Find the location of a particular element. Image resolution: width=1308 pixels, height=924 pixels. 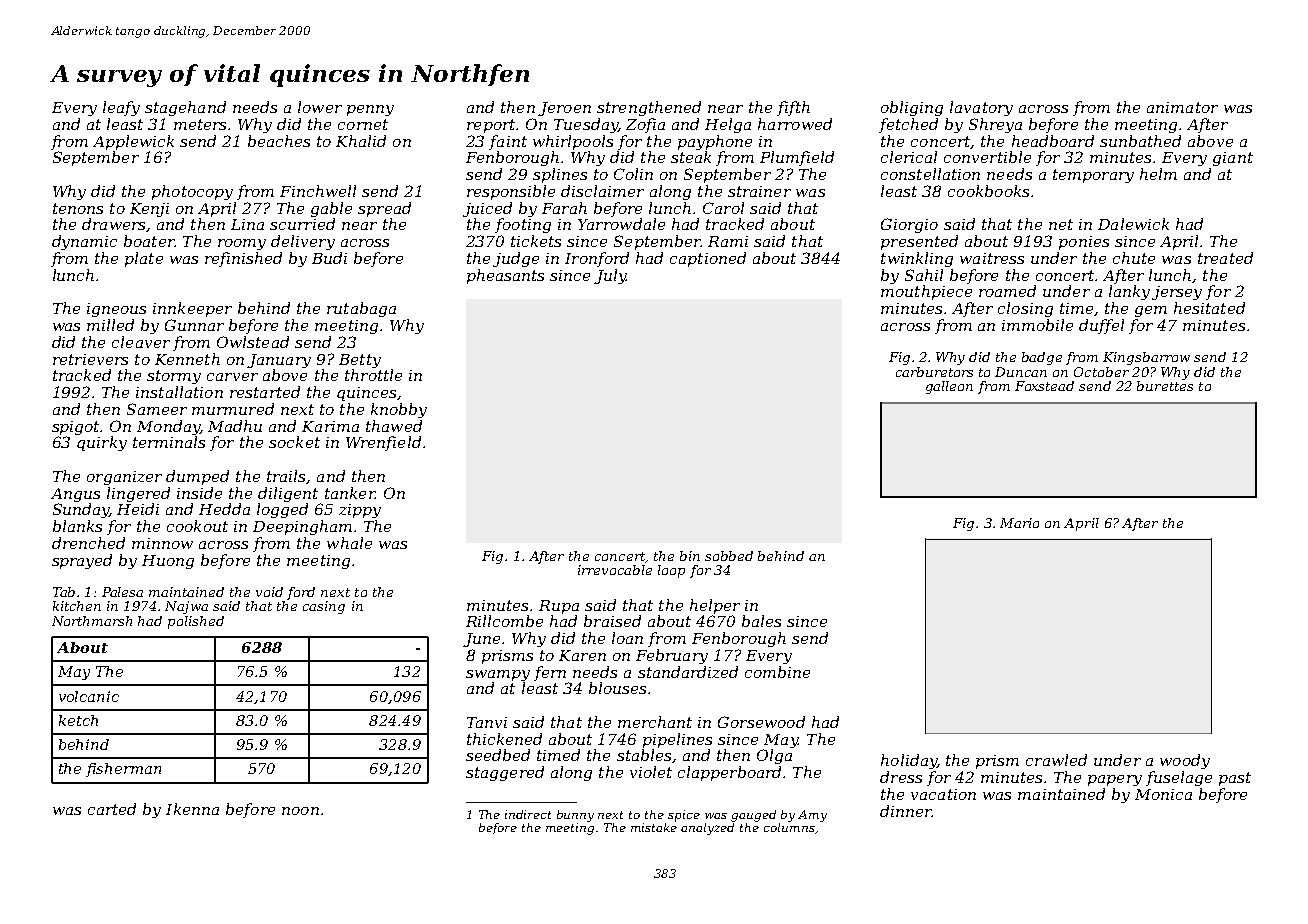

helm is located at coordinates (1158, 174).
